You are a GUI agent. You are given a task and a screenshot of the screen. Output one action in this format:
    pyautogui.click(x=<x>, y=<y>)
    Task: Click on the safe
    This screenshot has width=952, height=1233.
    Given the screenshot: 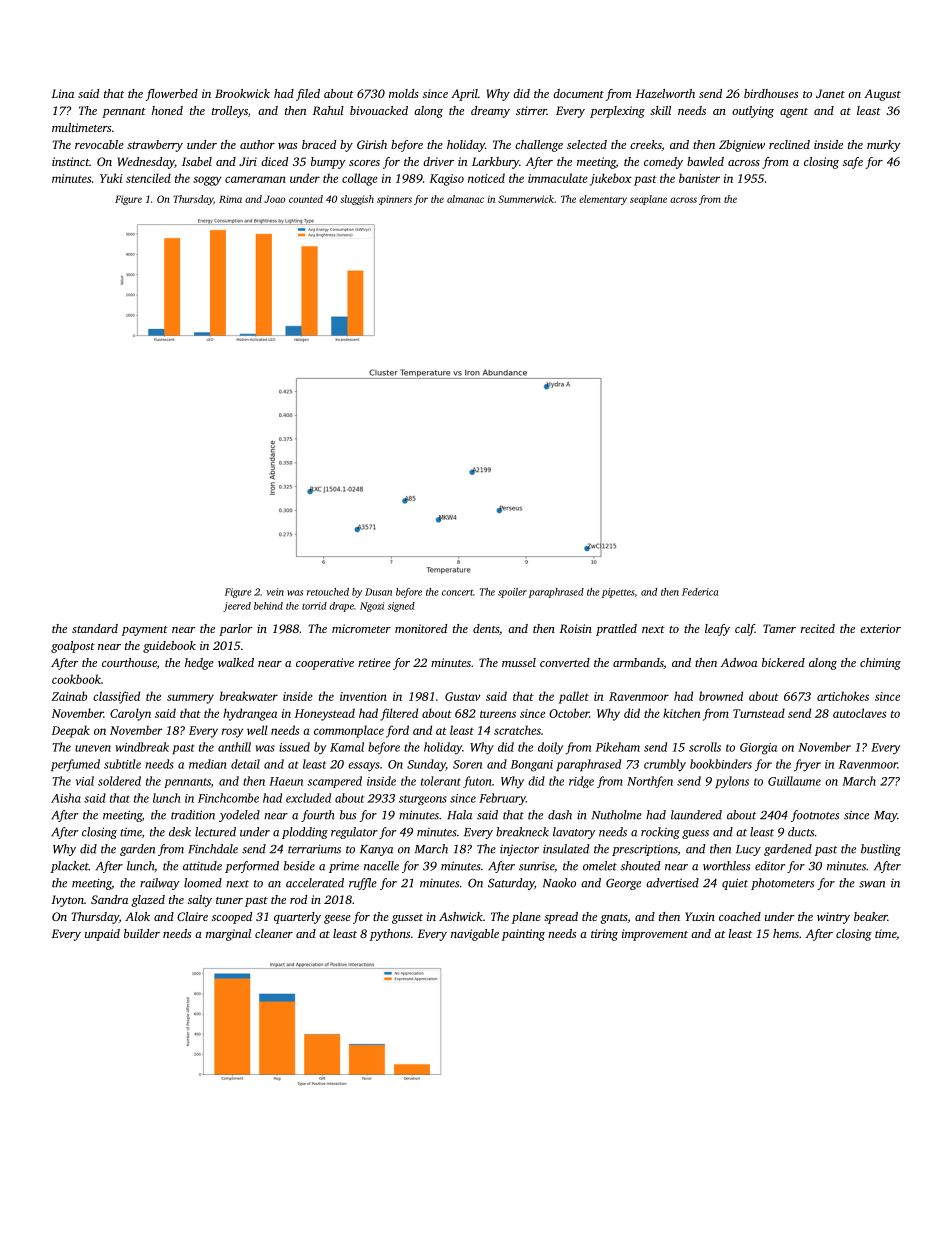 What is the action you would take?
    pyautogui.click(x=853, y=163)
